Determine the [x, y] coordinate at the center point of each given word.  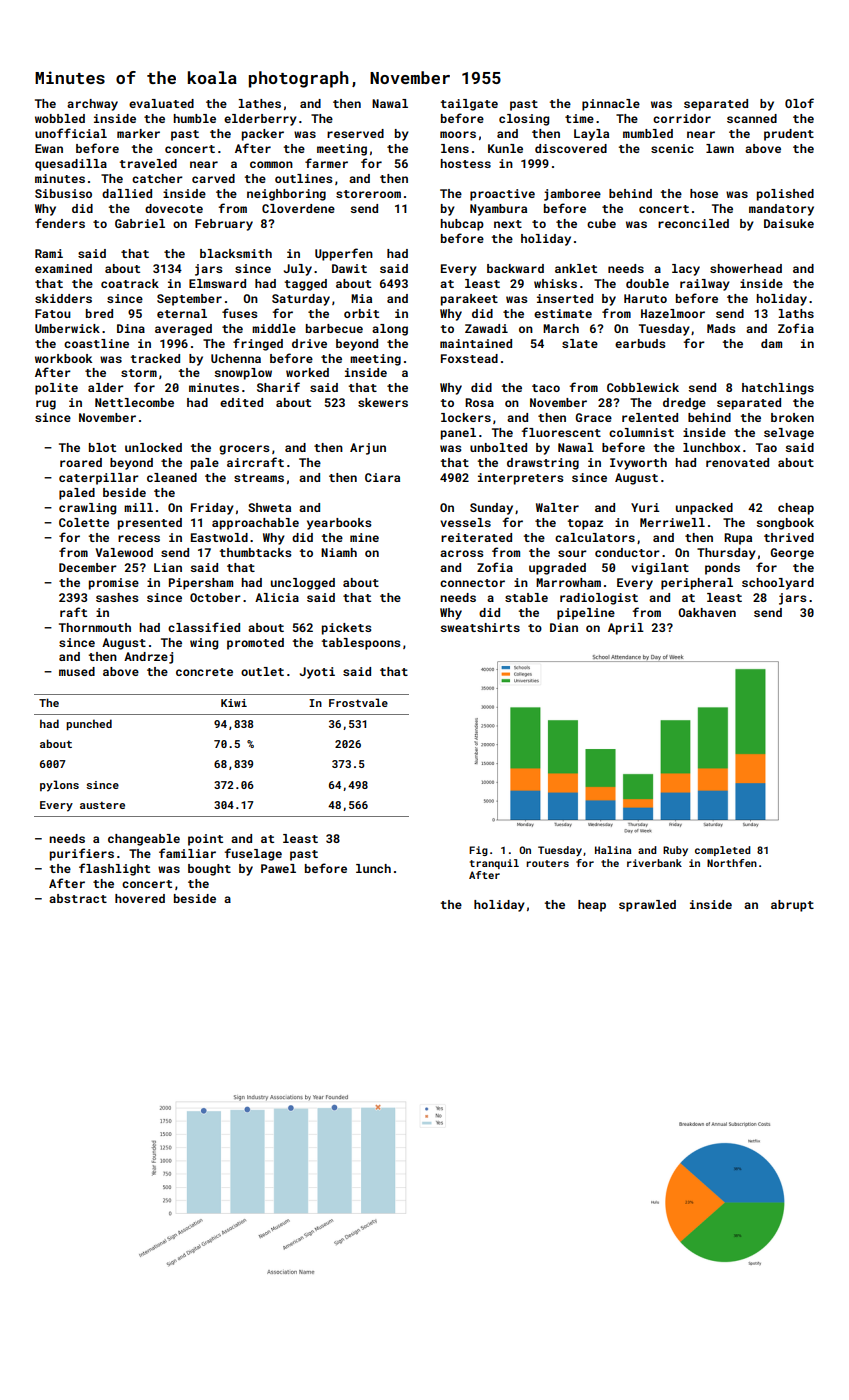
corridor [682, 118]
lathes [260, 103]
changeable [144, 840]
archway [92, 105]
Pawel [278, 868]
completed [723, 851]
